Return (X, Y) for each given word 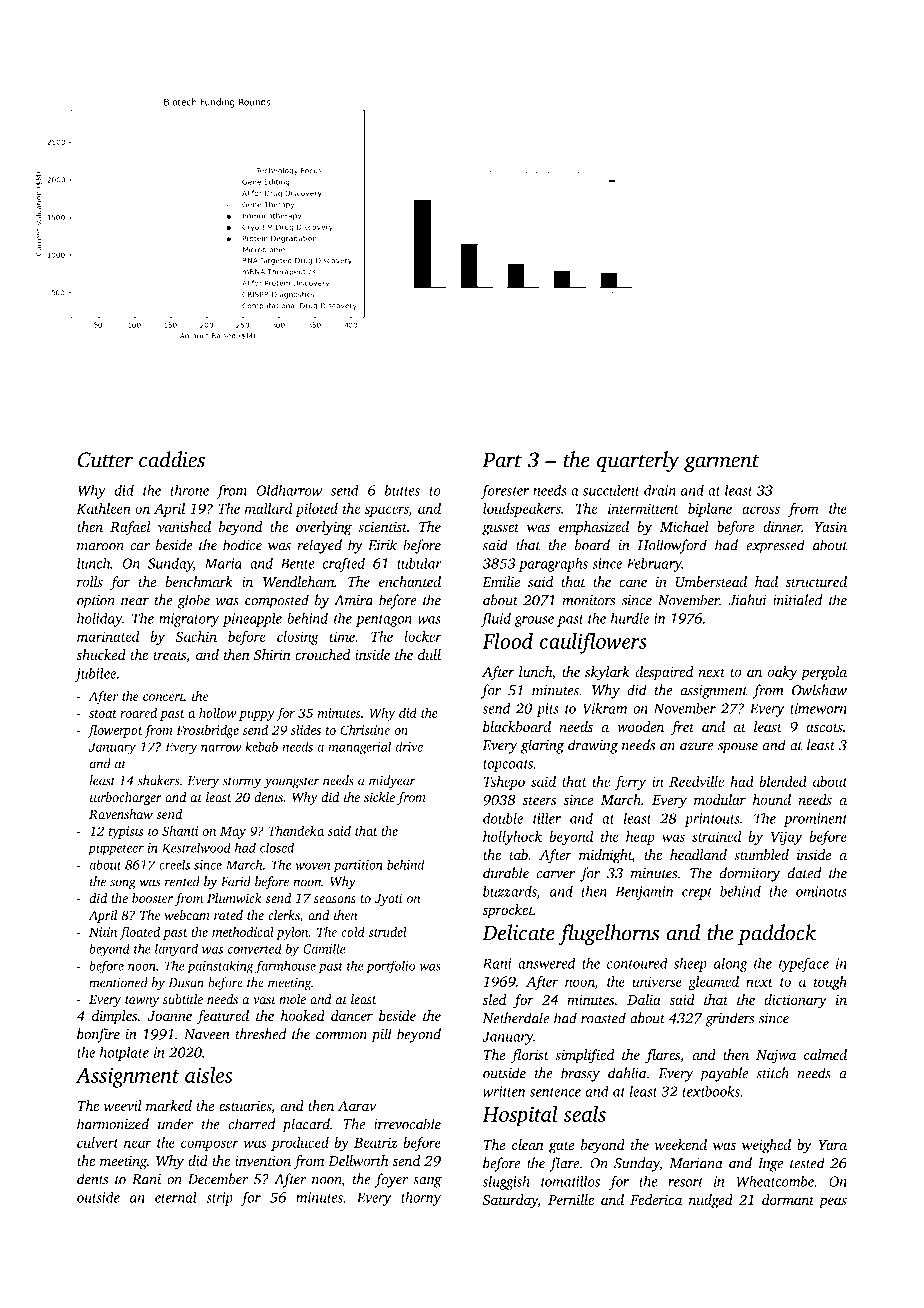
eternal (176, 1197)
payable (724, 1074)
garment (721, 464)
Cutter (105, 460)
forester (505, 491)
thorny (421, 1198)
